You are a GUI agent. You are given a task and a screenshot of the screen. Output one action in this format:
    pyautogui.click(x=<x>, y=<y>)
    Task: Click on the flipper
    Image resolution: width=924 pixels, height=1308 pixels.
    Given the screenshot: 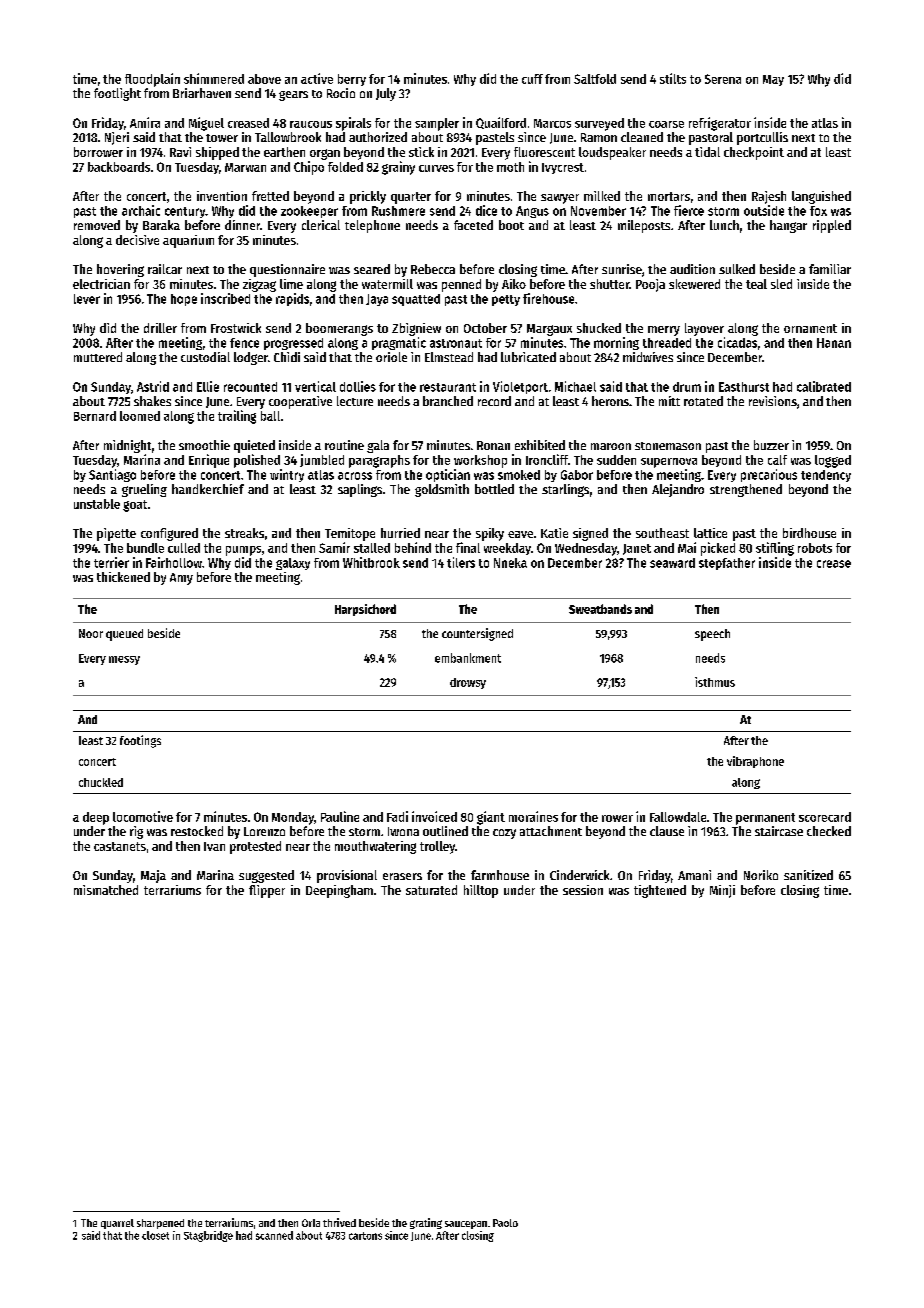 What is the action you would take?
    pyautogui.click(x=267, y=891)
